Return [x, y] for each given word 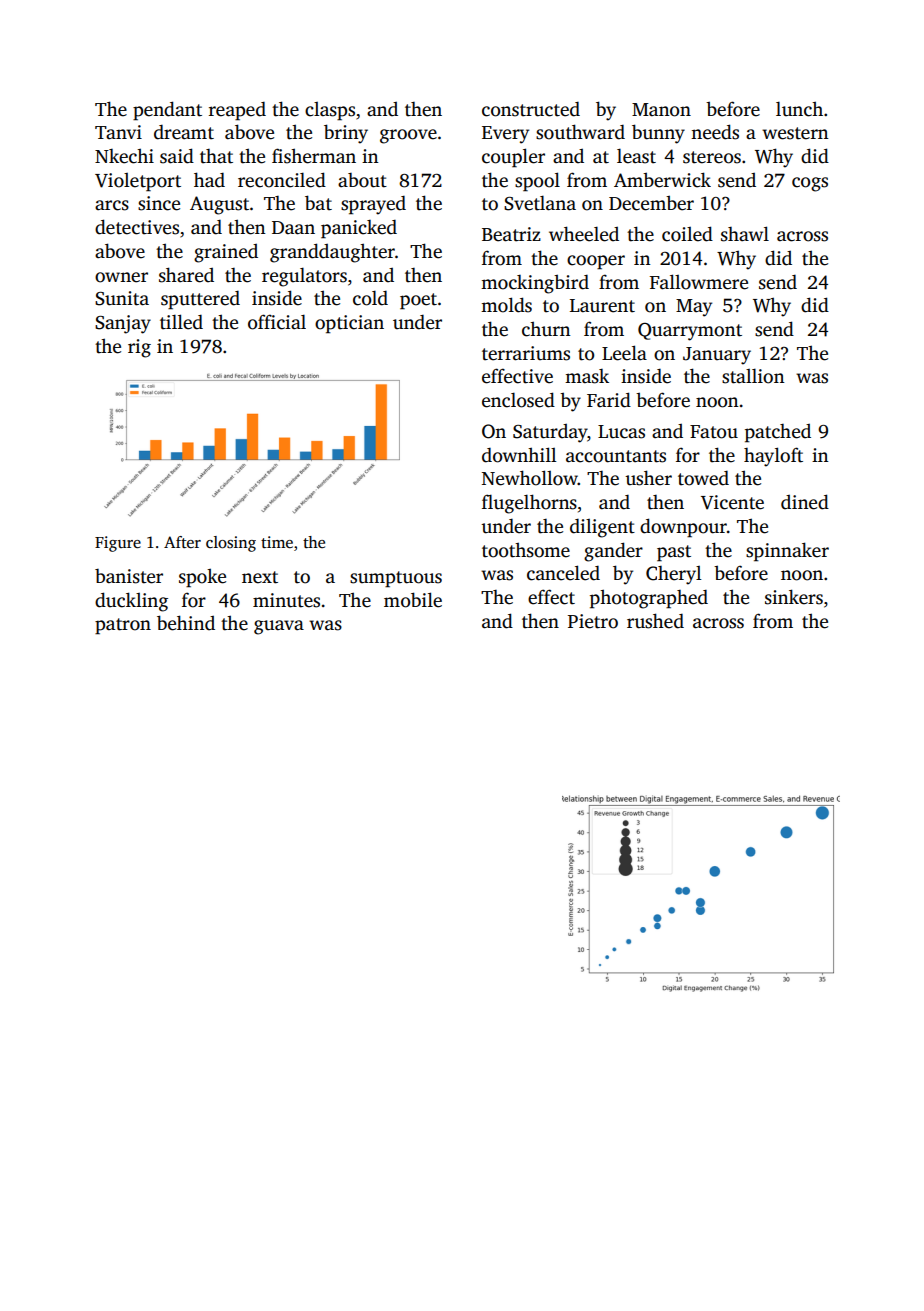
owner [121, 277]
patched [778, 433]
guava [279, 627]
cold [370, 298]
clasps [330, 111]
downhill [519, 455]
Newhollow [530, 478]
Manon [661, 110]
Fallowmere [699, 282]
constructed [531, 109]
